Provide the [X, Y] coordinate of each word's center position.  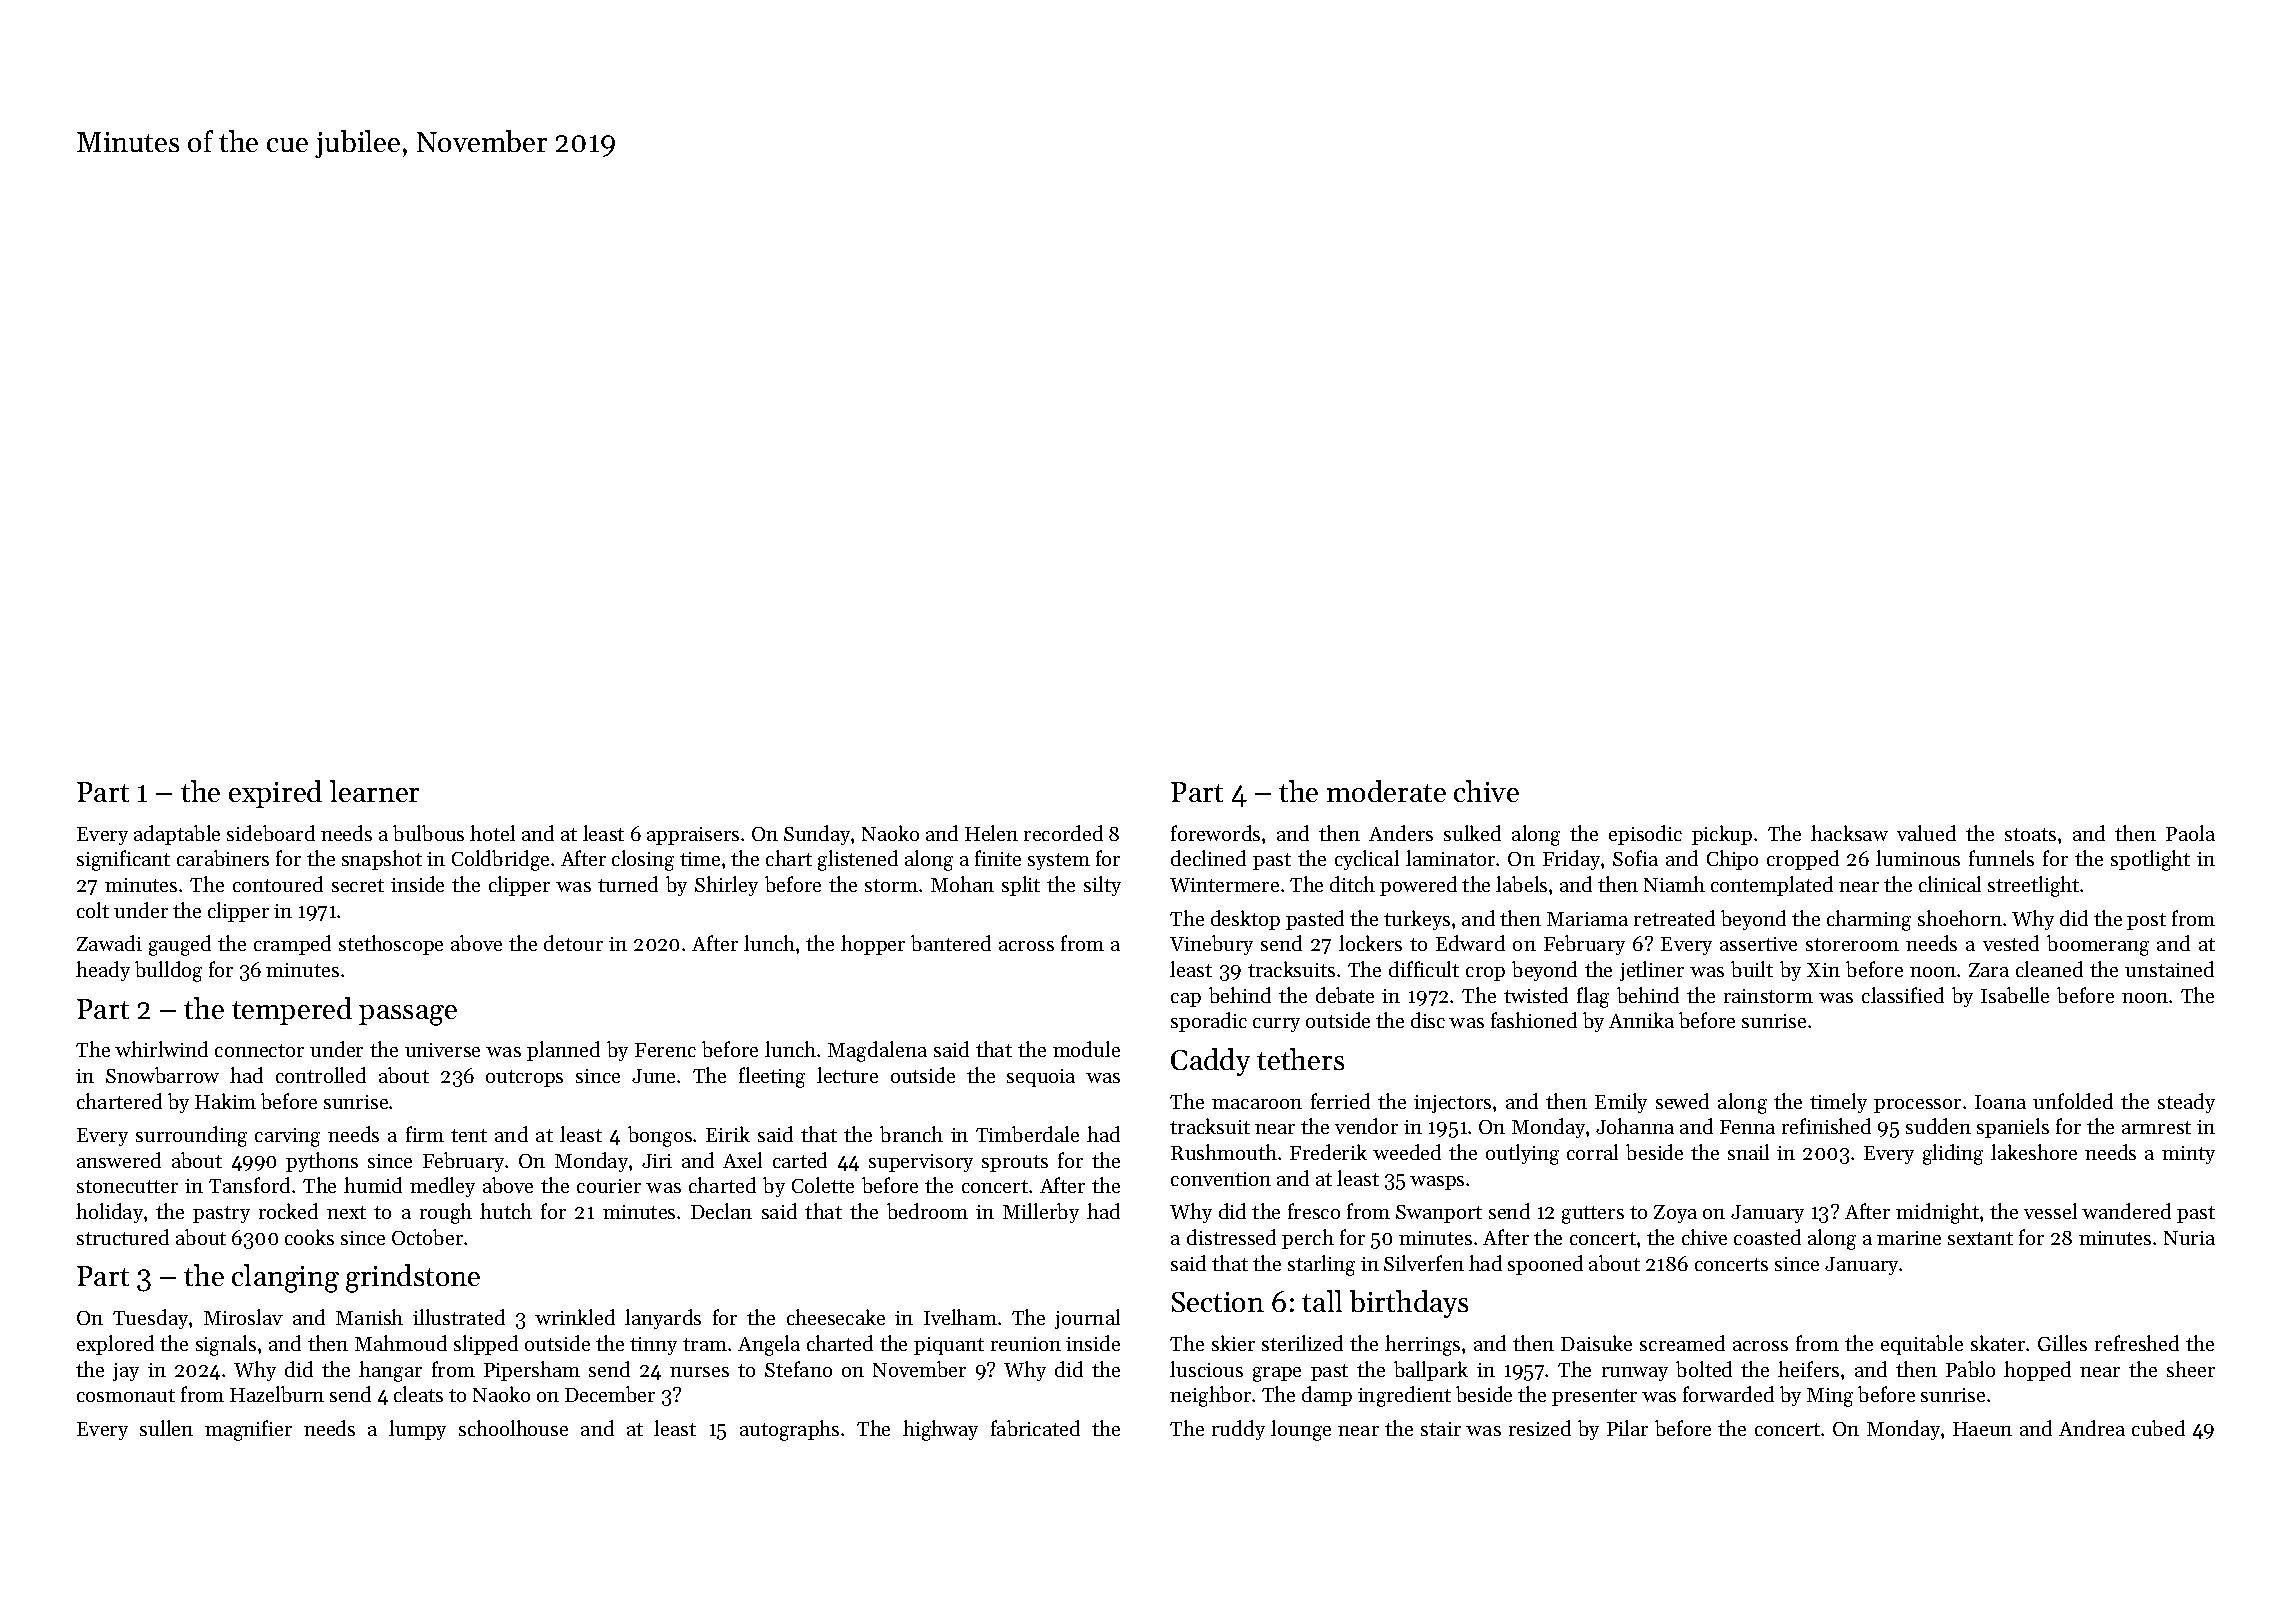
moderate [1386, 791]
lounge [1301, 1430]
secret [358, 885]
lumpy [417, 1430]
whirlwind [161, 1049]
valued [1926, 833]
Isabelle [2015, 995]
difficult [1424, 969]
